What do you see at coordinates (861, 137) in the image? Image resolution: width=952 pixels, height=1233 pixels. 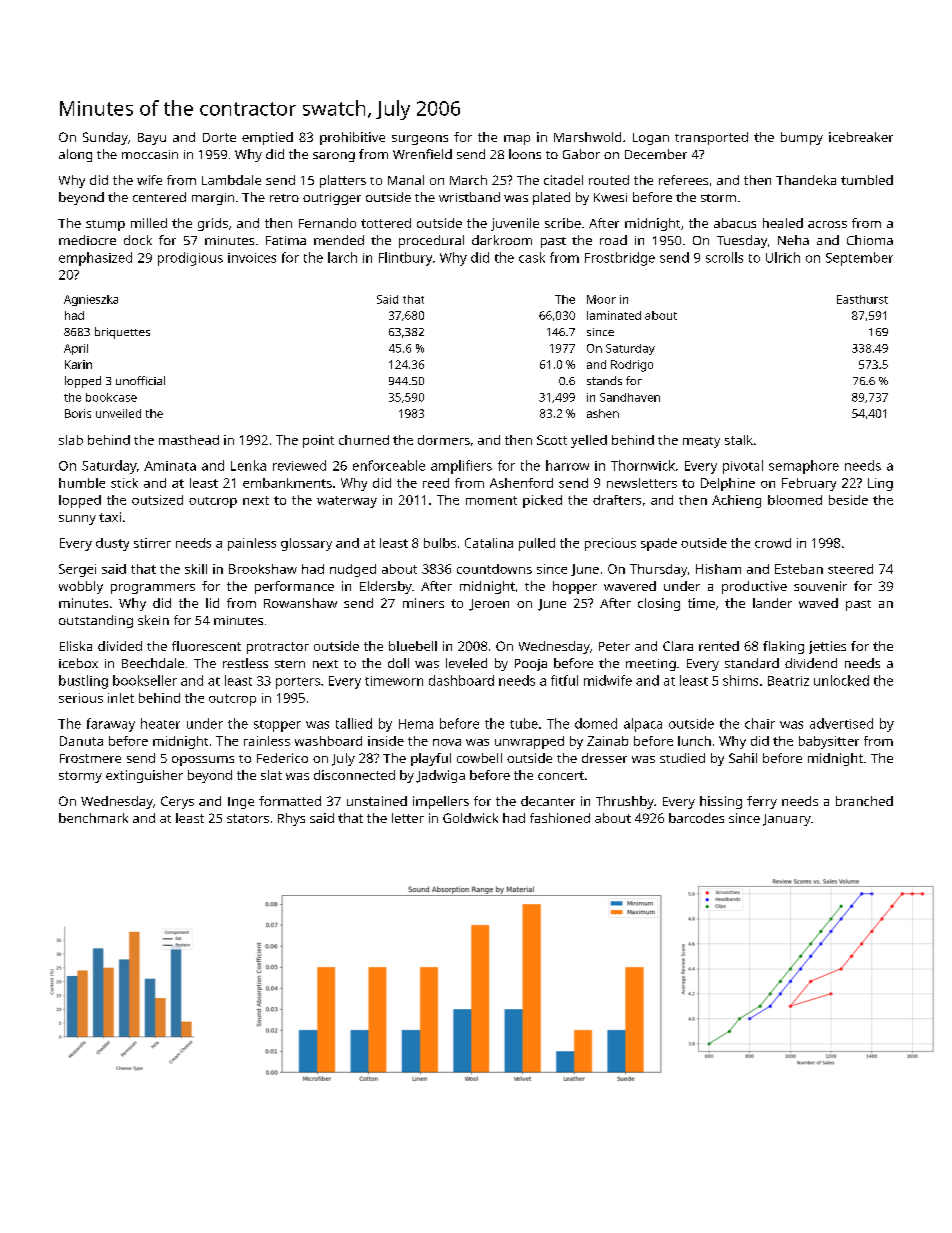 I see `icebreaker` at bounding box center [861, 137].
